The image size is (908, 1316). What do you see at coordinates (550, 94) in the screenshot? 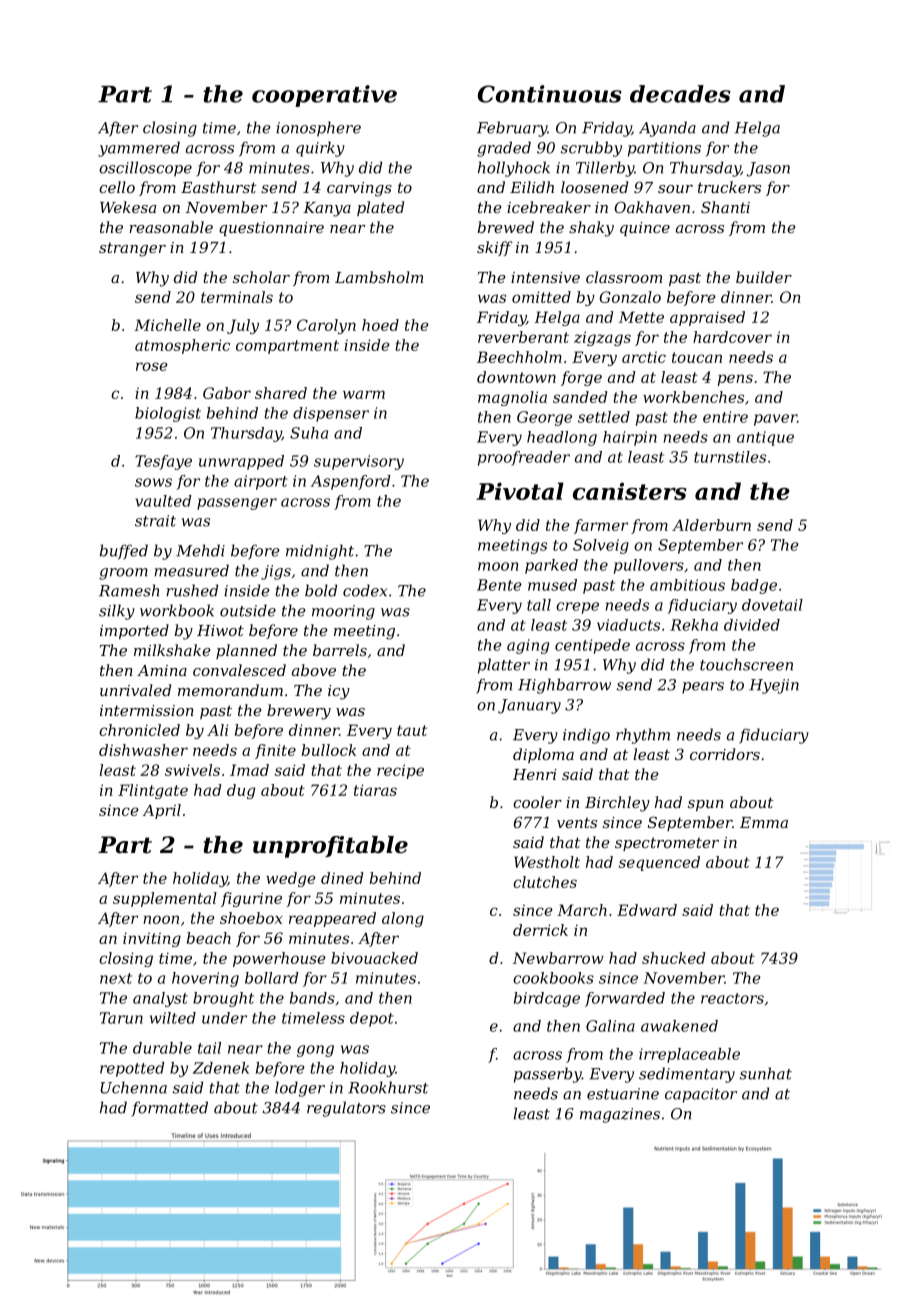
I see `Continuous` at bounding box center [550, 94].
